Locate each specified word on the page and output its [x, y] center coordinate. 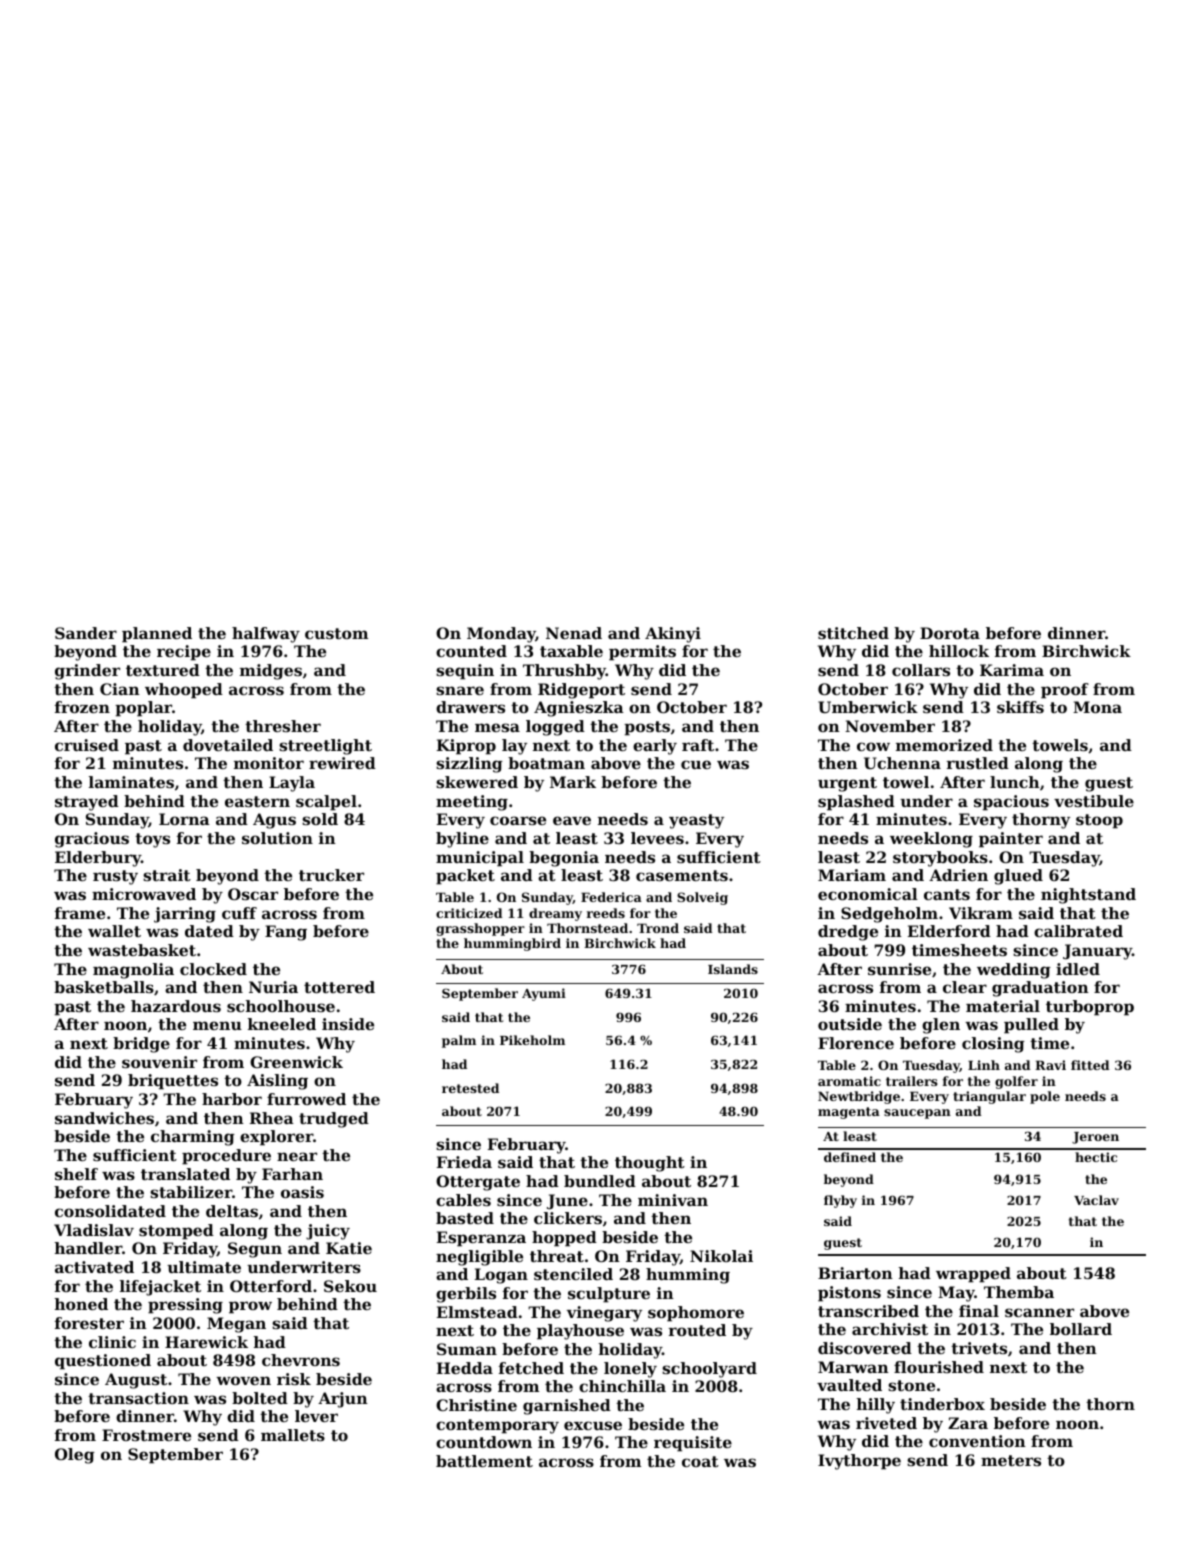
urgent [847, 784]
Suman [467, 1349]
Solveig [702, 898]
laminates [131, 782]
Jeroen [1095, 1138]
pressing [185, 1306]
